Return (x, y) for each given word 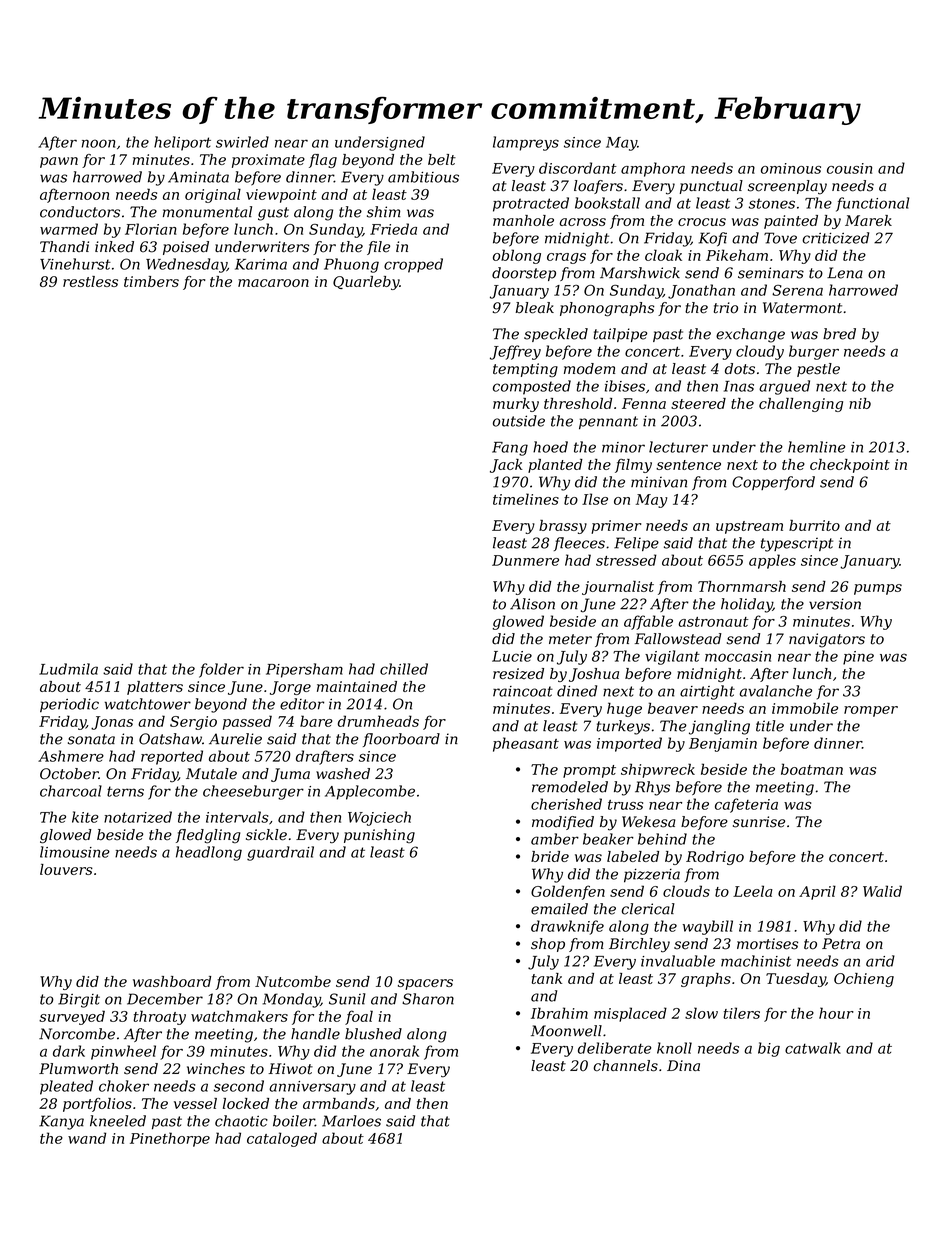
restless (90, 281)
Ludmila (68, 669)
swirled (242, 142)
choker (124, 1086)
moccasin (738, 656)
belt (442, 159)
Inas (739, 386)
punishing (379, 836)
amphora (653, 169)
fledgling (208, 836)
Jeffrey (515, 352)
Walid (882, 891)
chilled (404, 669)
